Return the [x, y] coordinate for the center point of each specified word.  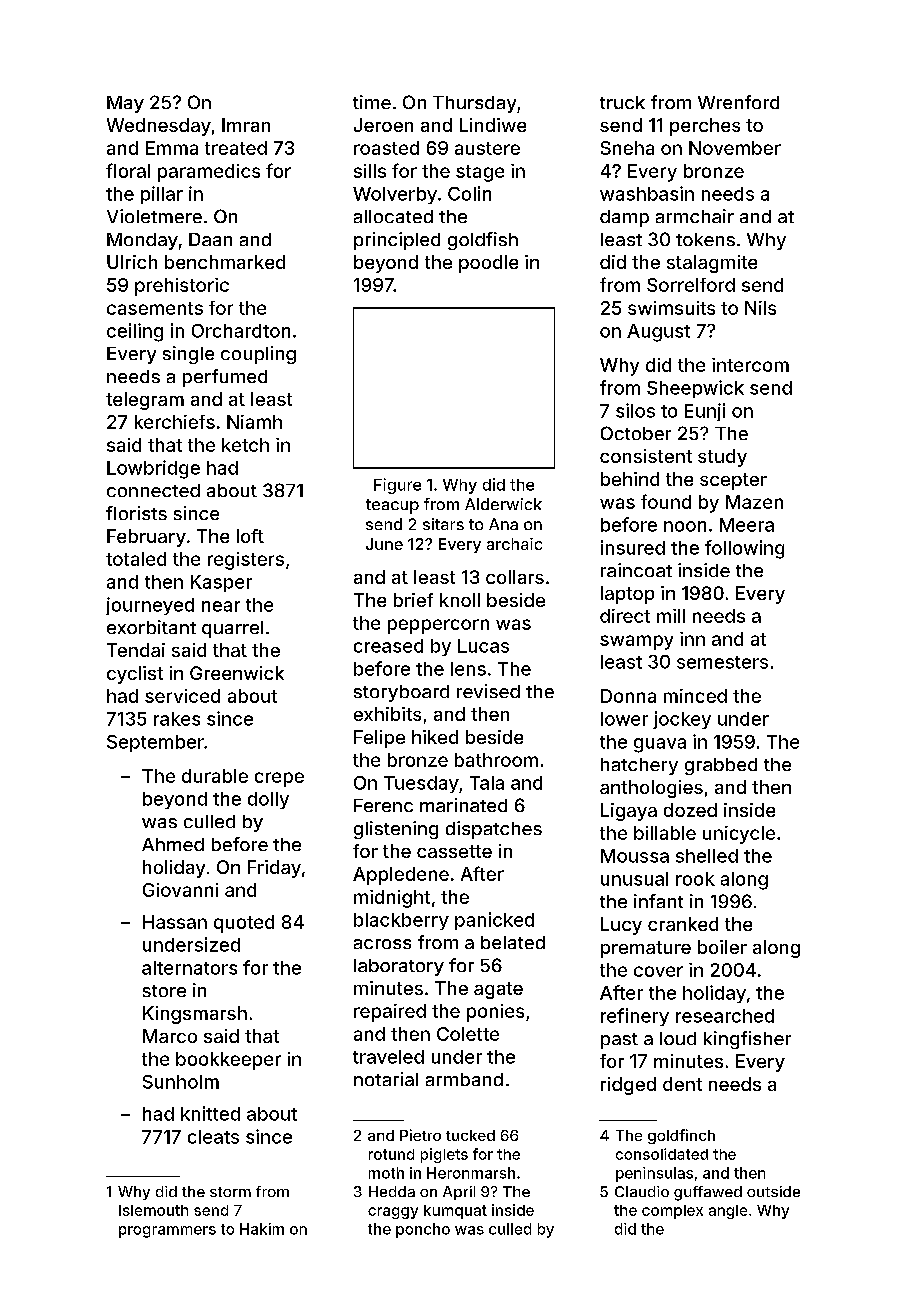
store [164, 991]
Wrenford [738, 102]
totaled [136, 559]
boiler [722, 947]
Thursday [474, 104]
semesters [722, 662]
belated [513, 942]
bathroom [496, 760]
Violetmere [154, 216]
